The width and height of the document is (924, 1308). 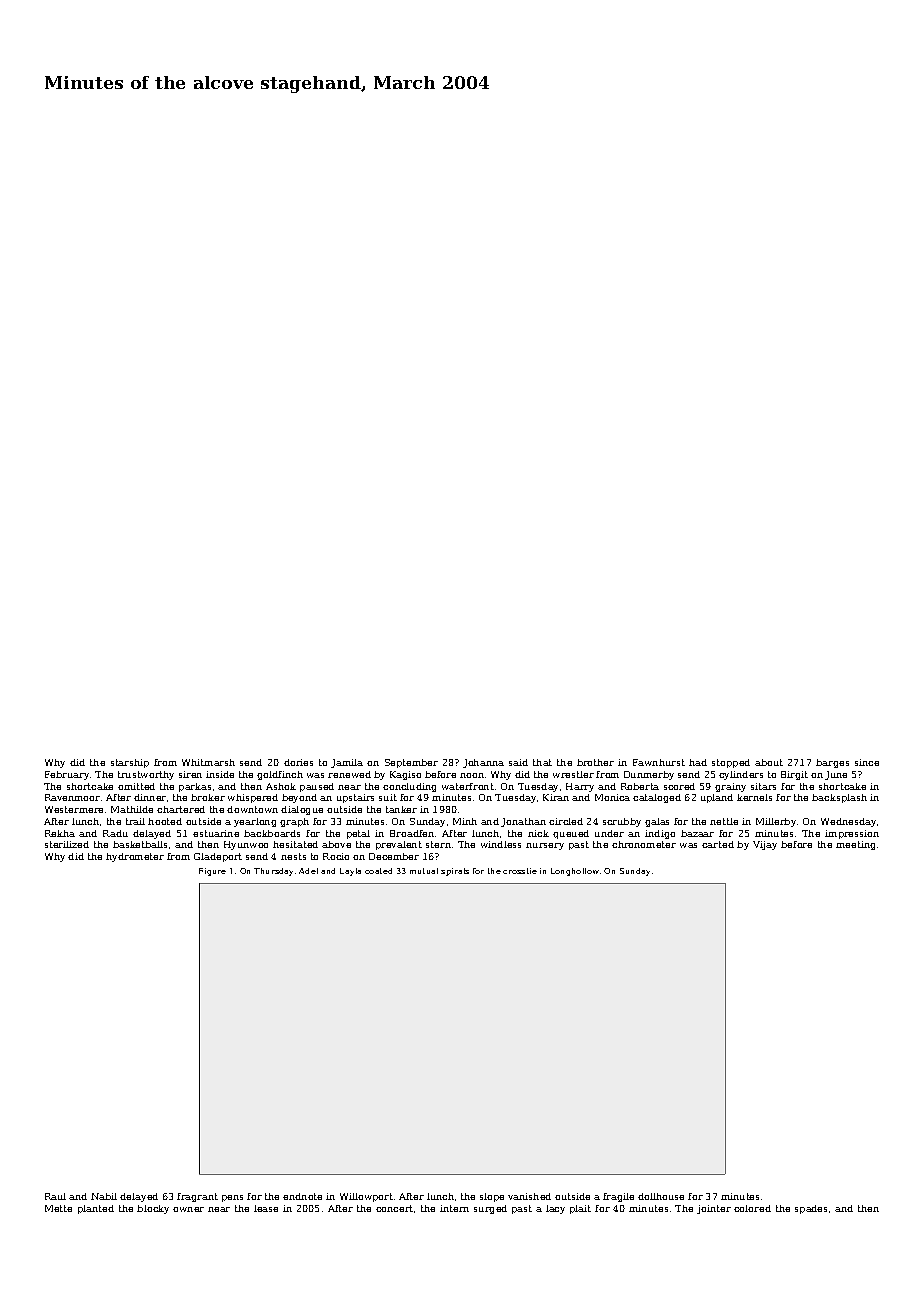 I want to click on Longhollow, so click(x=575, y=872).
